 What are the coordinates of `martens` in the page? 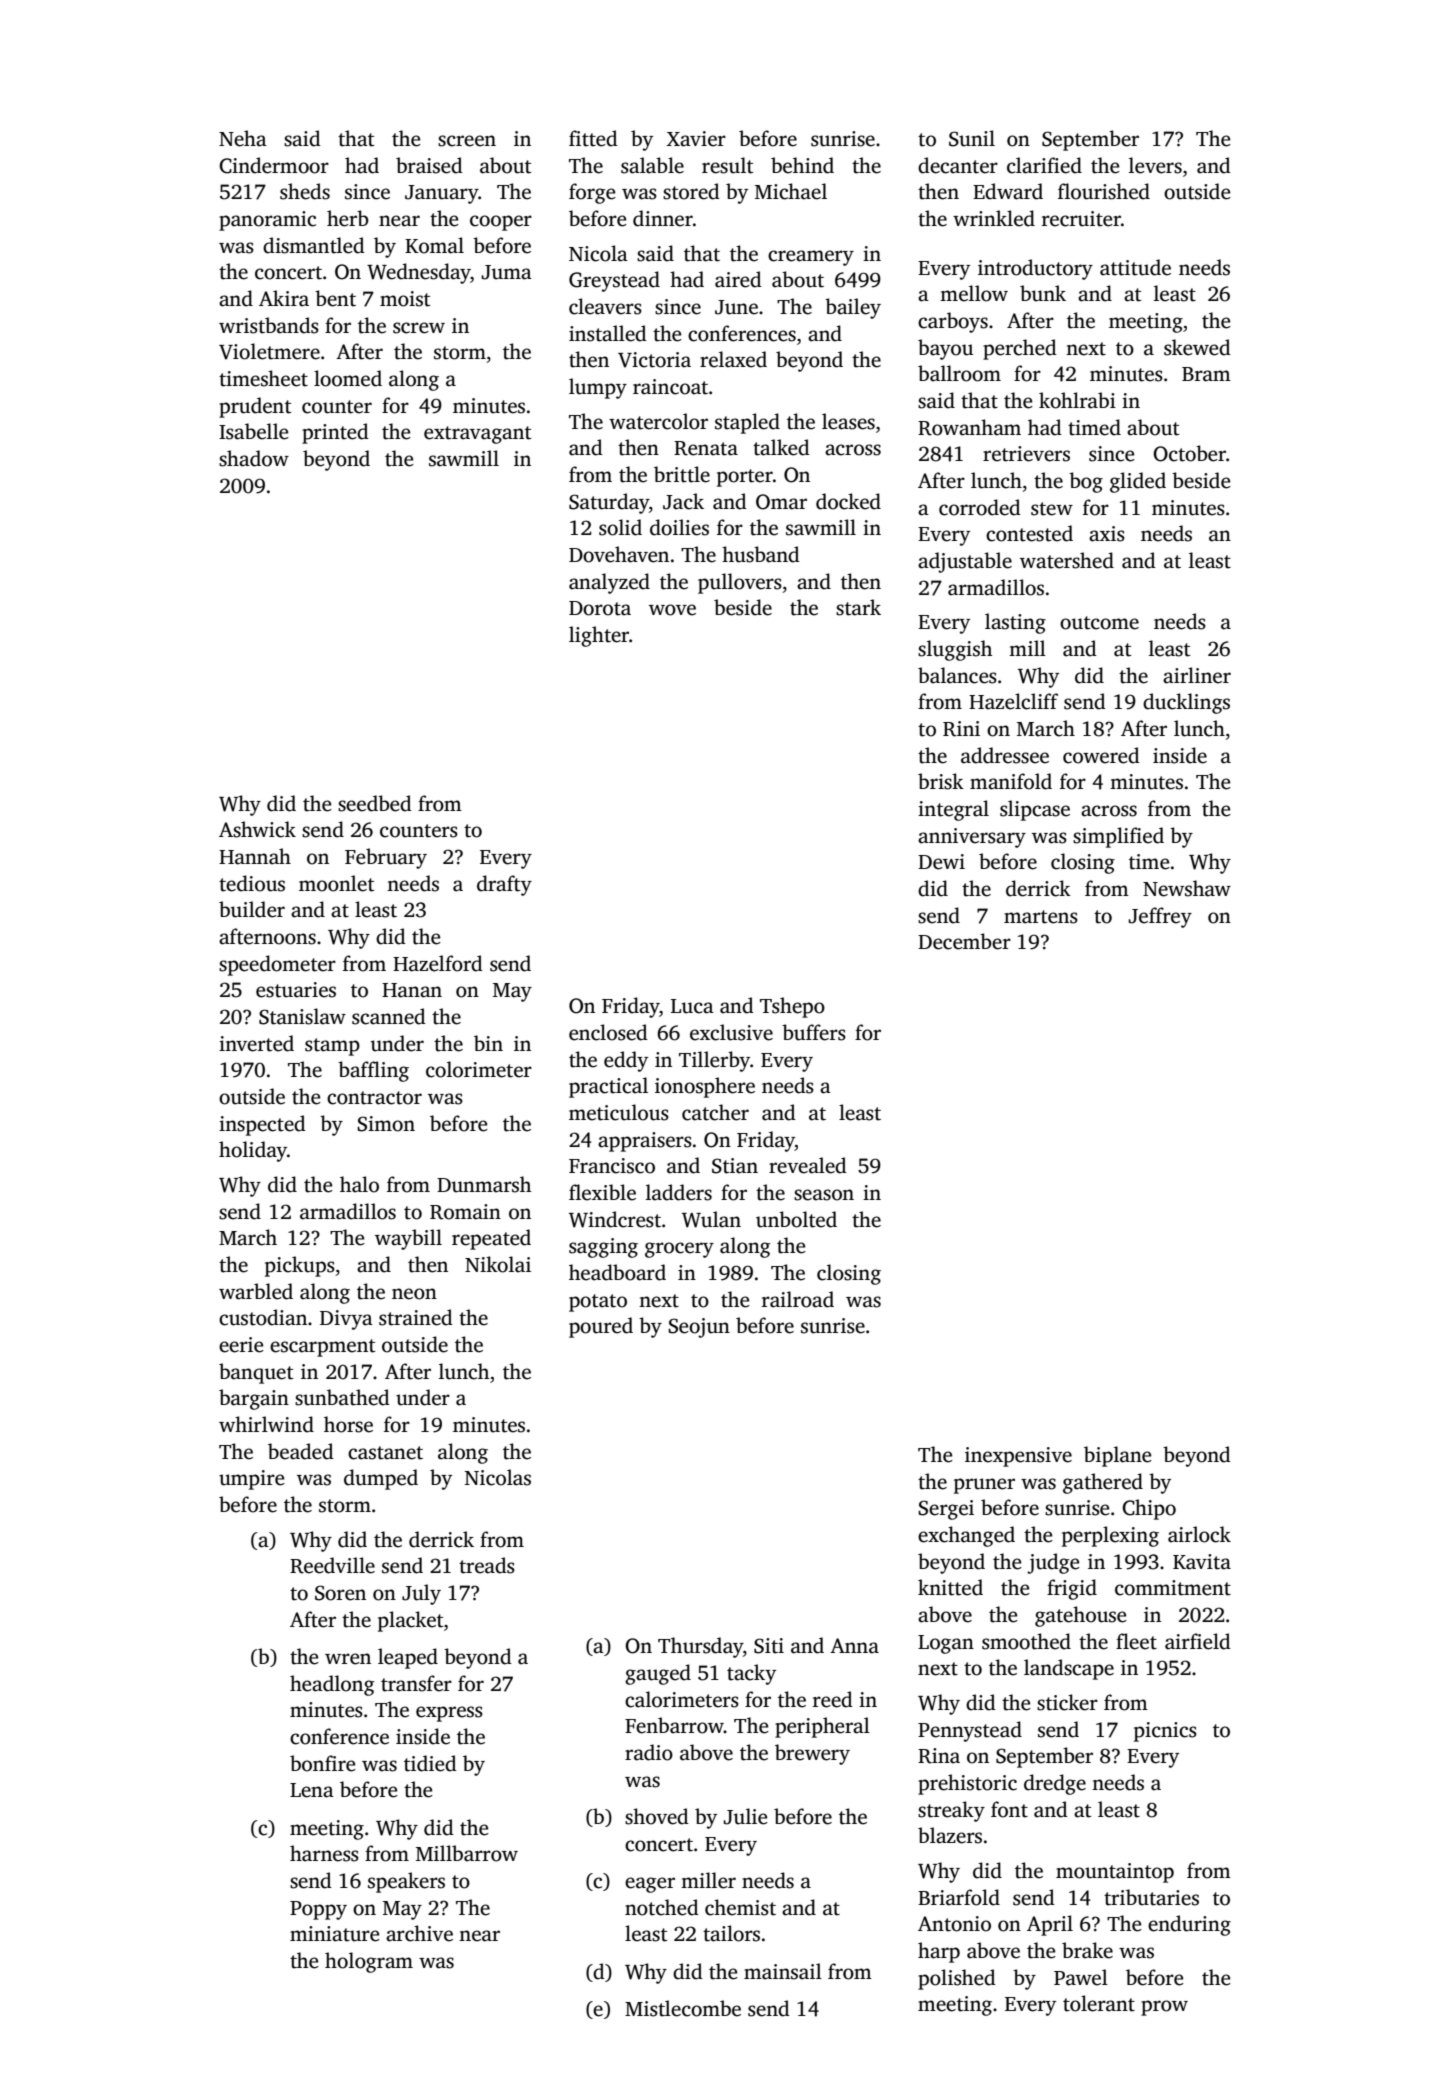 It's located at (1041, 917).
